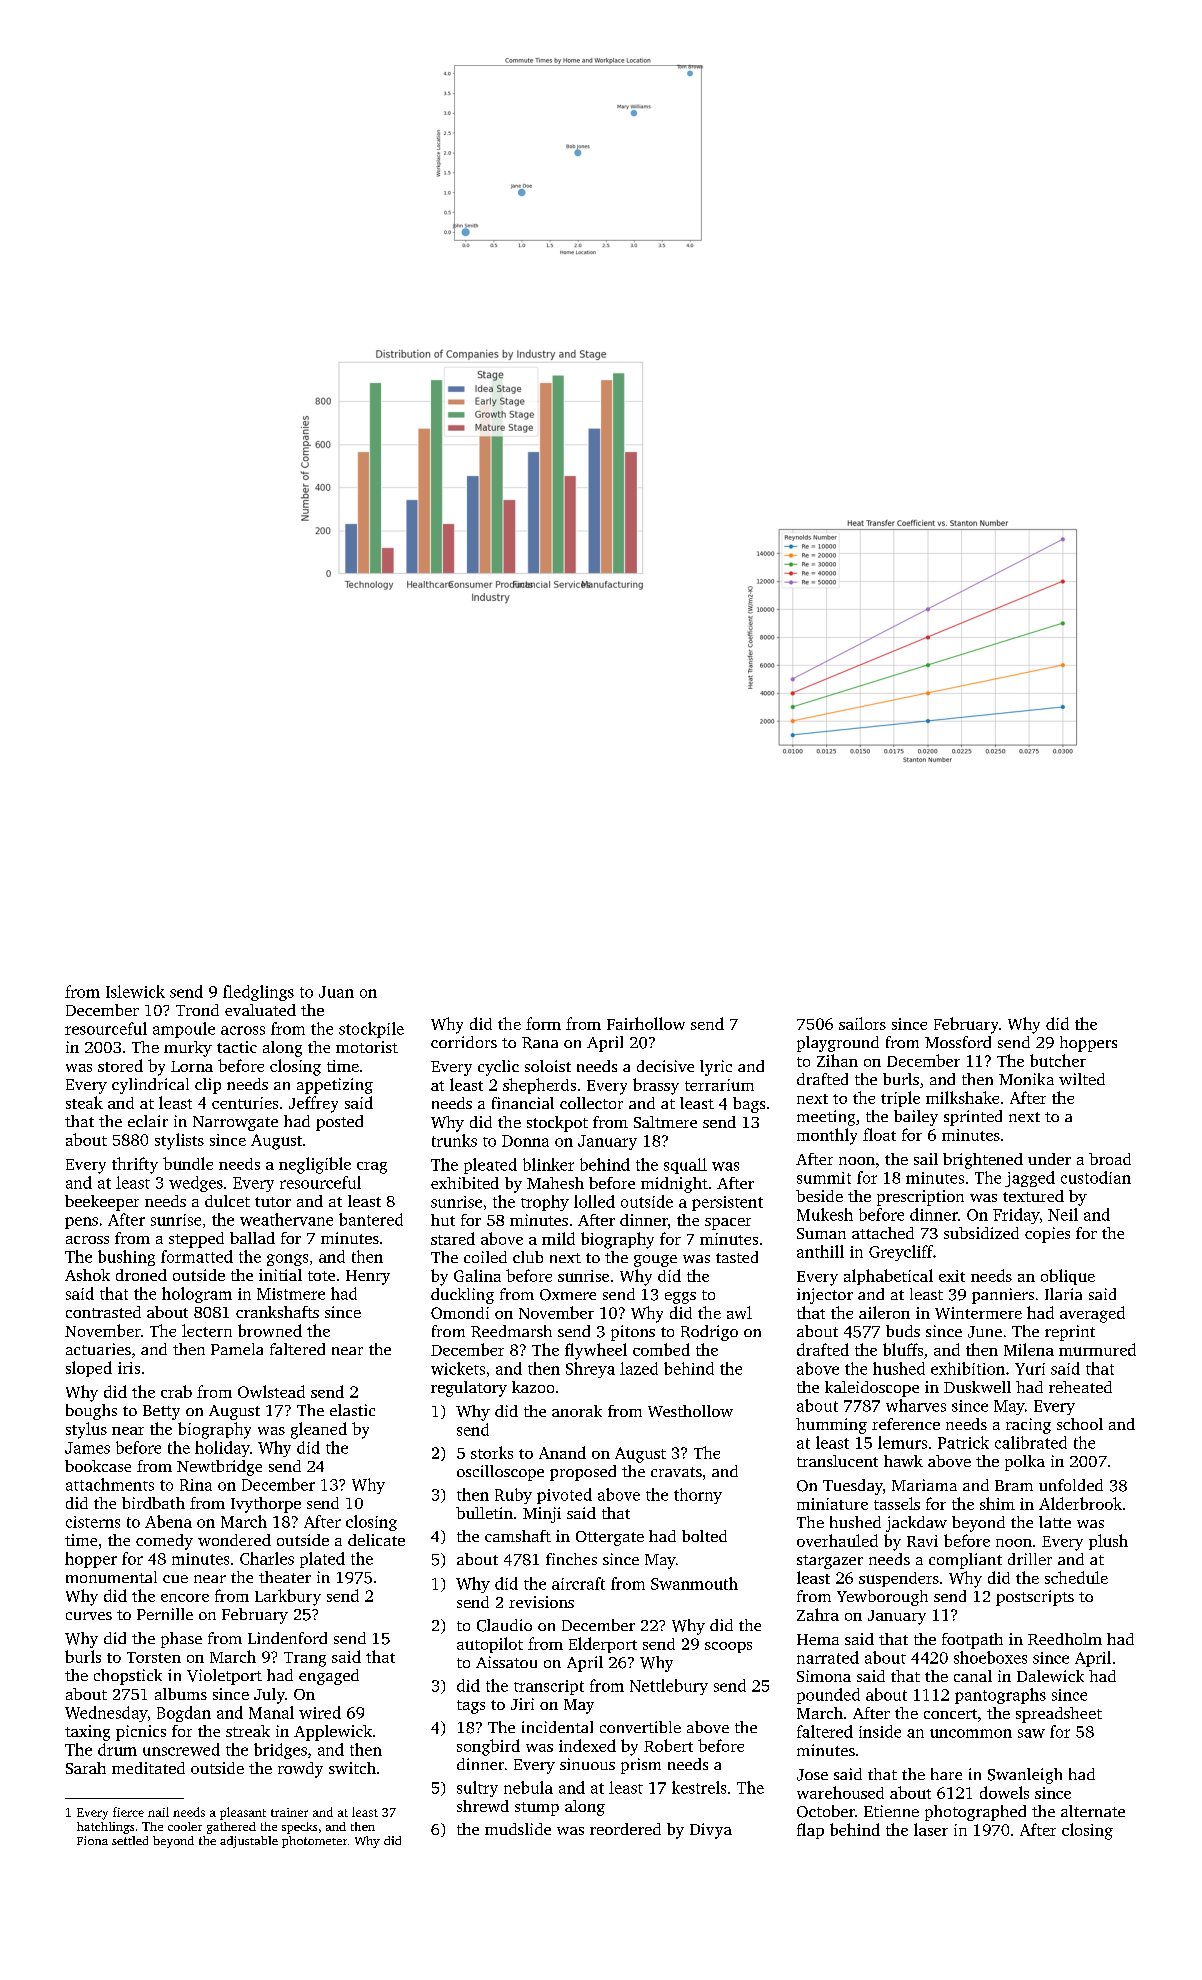  I want to click on adjustable, so click(249, 1842).
